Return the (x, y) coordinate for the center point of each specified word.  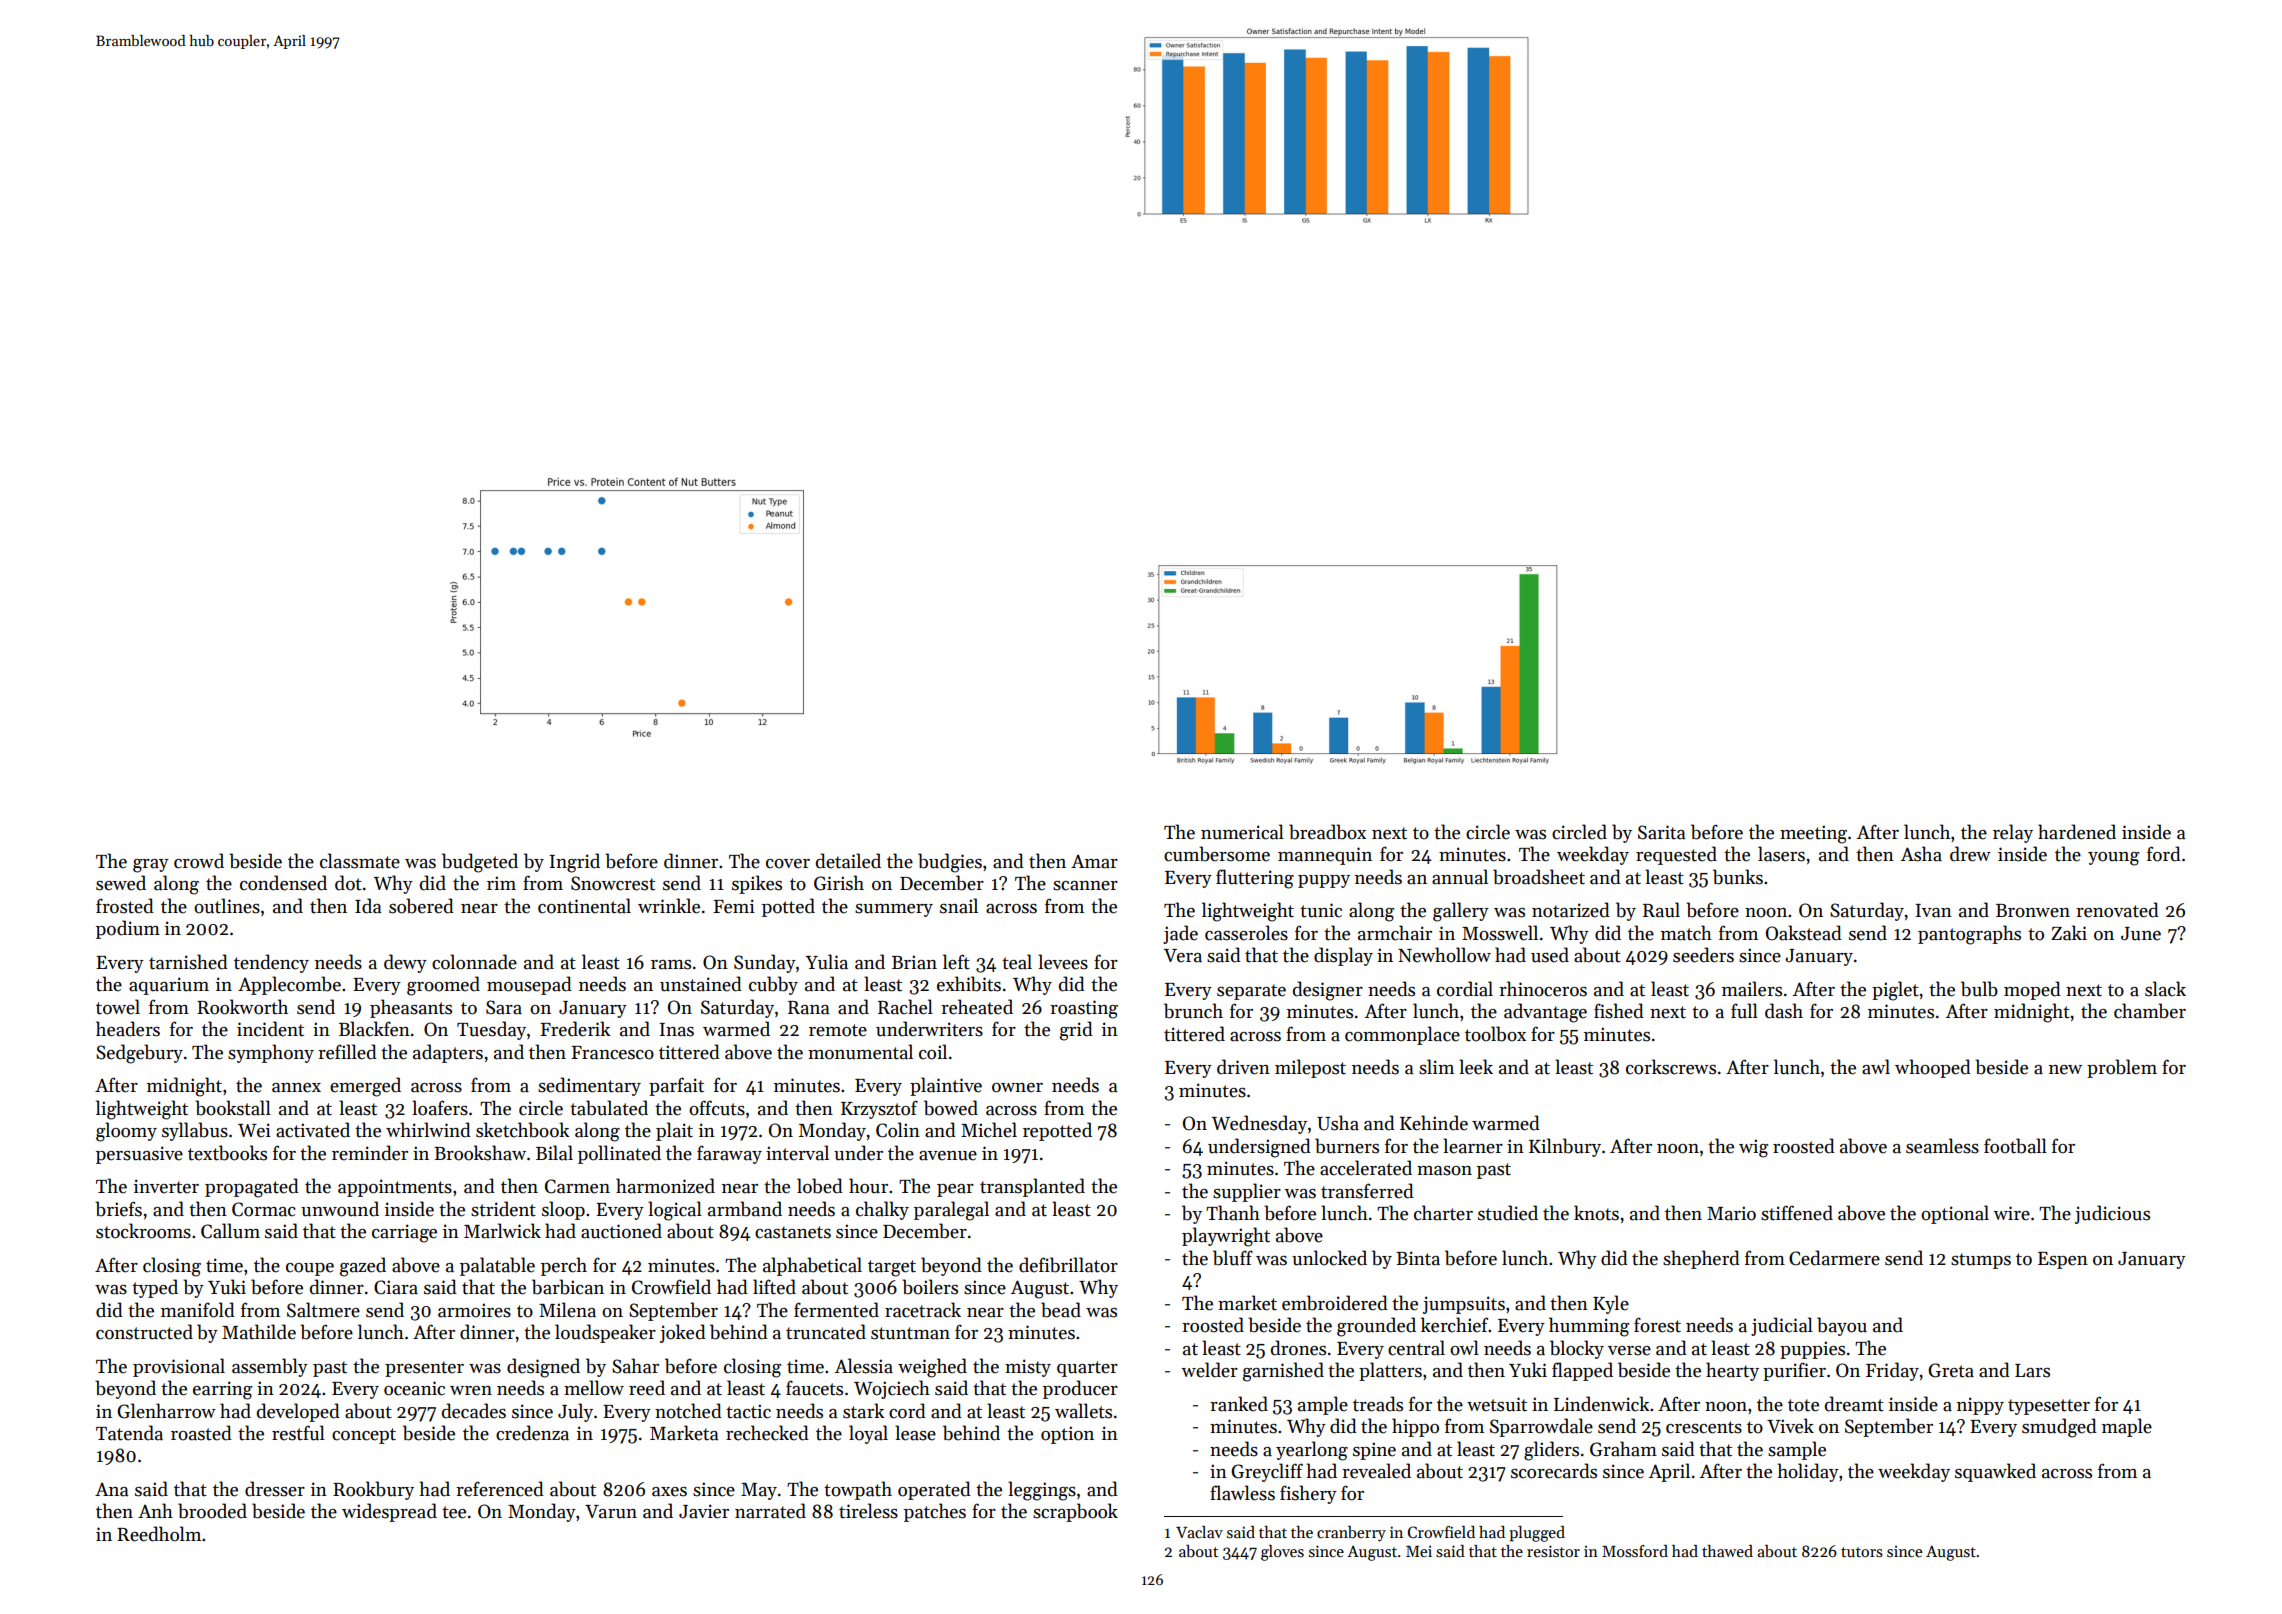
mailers (1752, 989)
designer (1328, 991)
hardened (2077, 832)
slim (1436, 1067)
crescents (1704, 1427)
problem (2122, 1068)
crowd (199, 861)
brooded (212, 1511)
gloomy (126, 1132)
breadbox (1327, 832)
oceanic (414, 1388)
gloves (1282, 1553)
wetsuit (1497, 1404)
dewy (405, 963)
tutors (1862, 1552)
